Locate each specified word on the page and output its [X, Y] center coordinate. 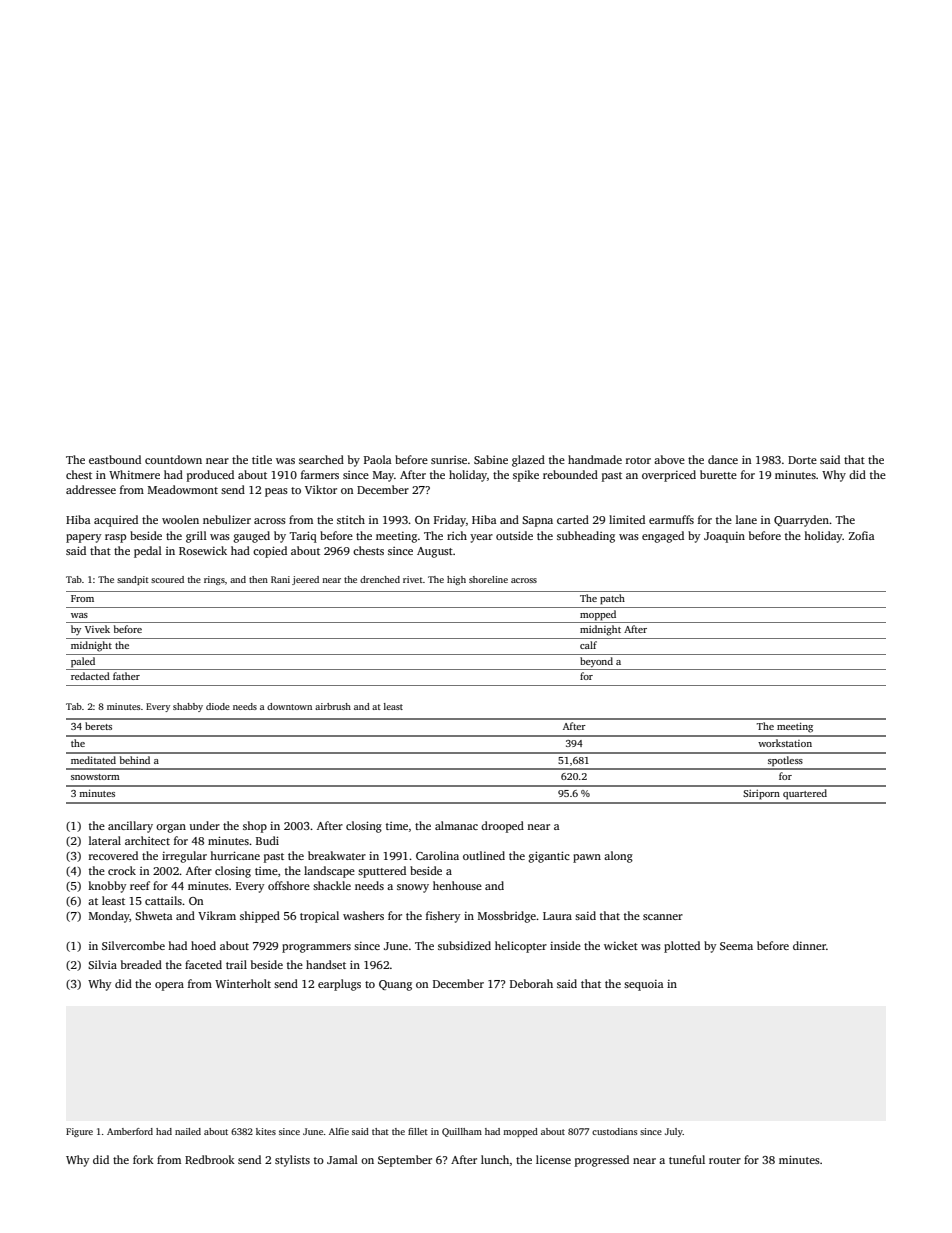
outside [514, 535]
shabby [188, 707]
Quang [395, 985]
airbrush [333, 706]
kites [266, 1131]
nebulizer [227, 519]
